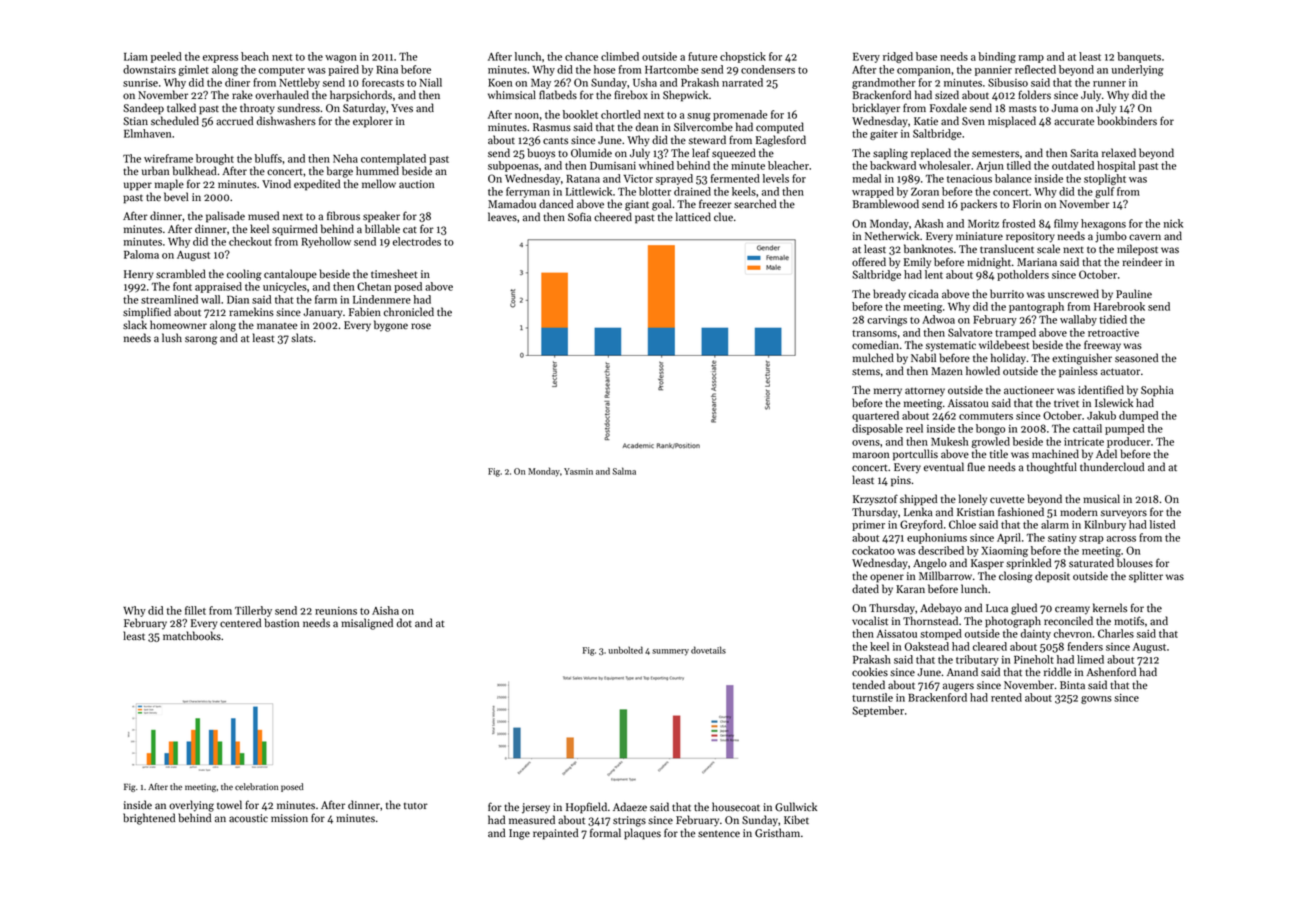  I want to click on tutor, so click(416, 806).
